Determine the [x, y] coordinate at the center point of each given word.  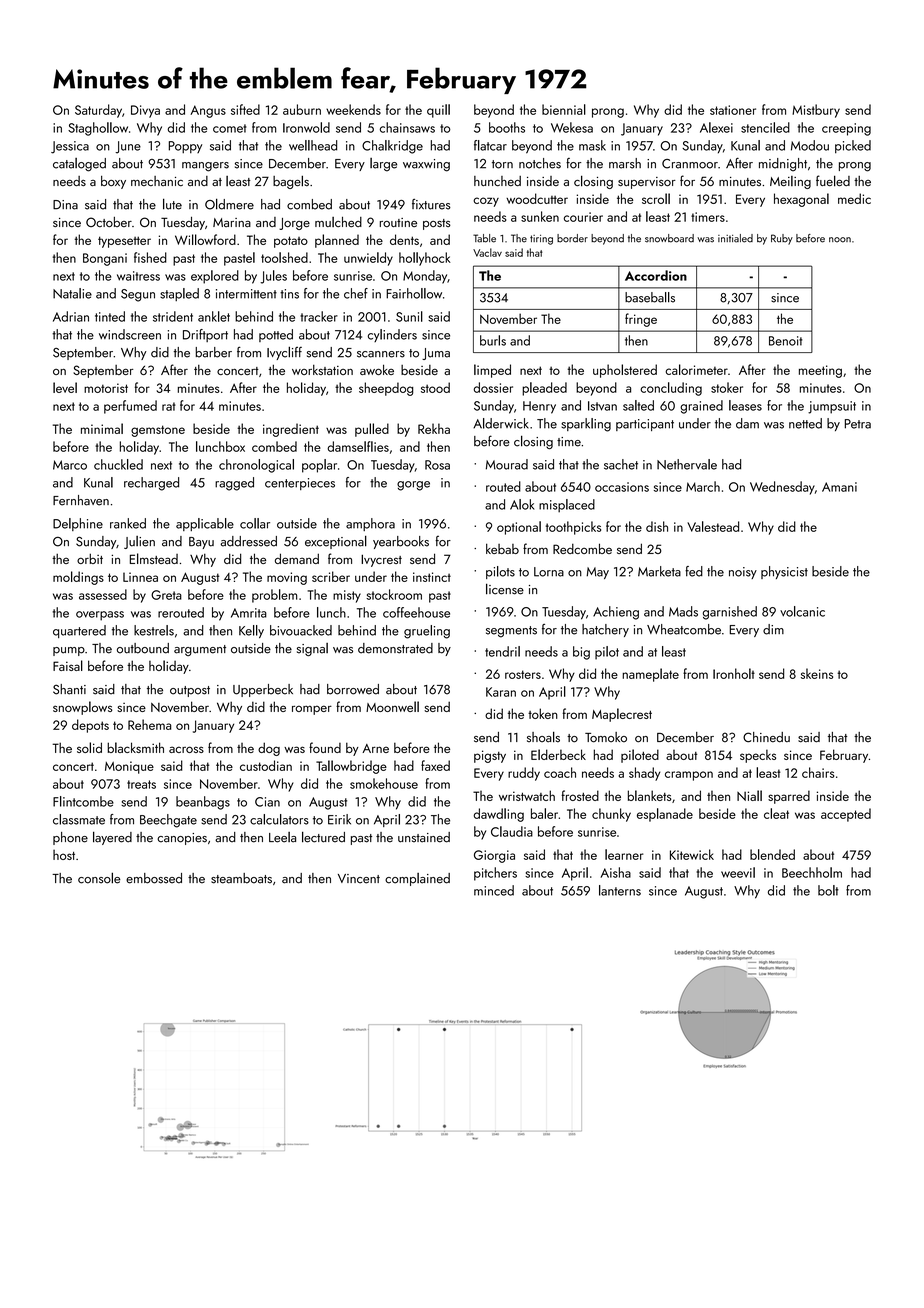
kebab [502, 548]
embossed [154, 878]
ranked [128, 523]
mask [592, 145]
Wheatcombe [684, 629]
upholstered [625, 371]
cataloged [79, 165]
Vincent [359, 879]
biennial [564, 109]
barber [213, 352]
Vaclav [487, 252]
